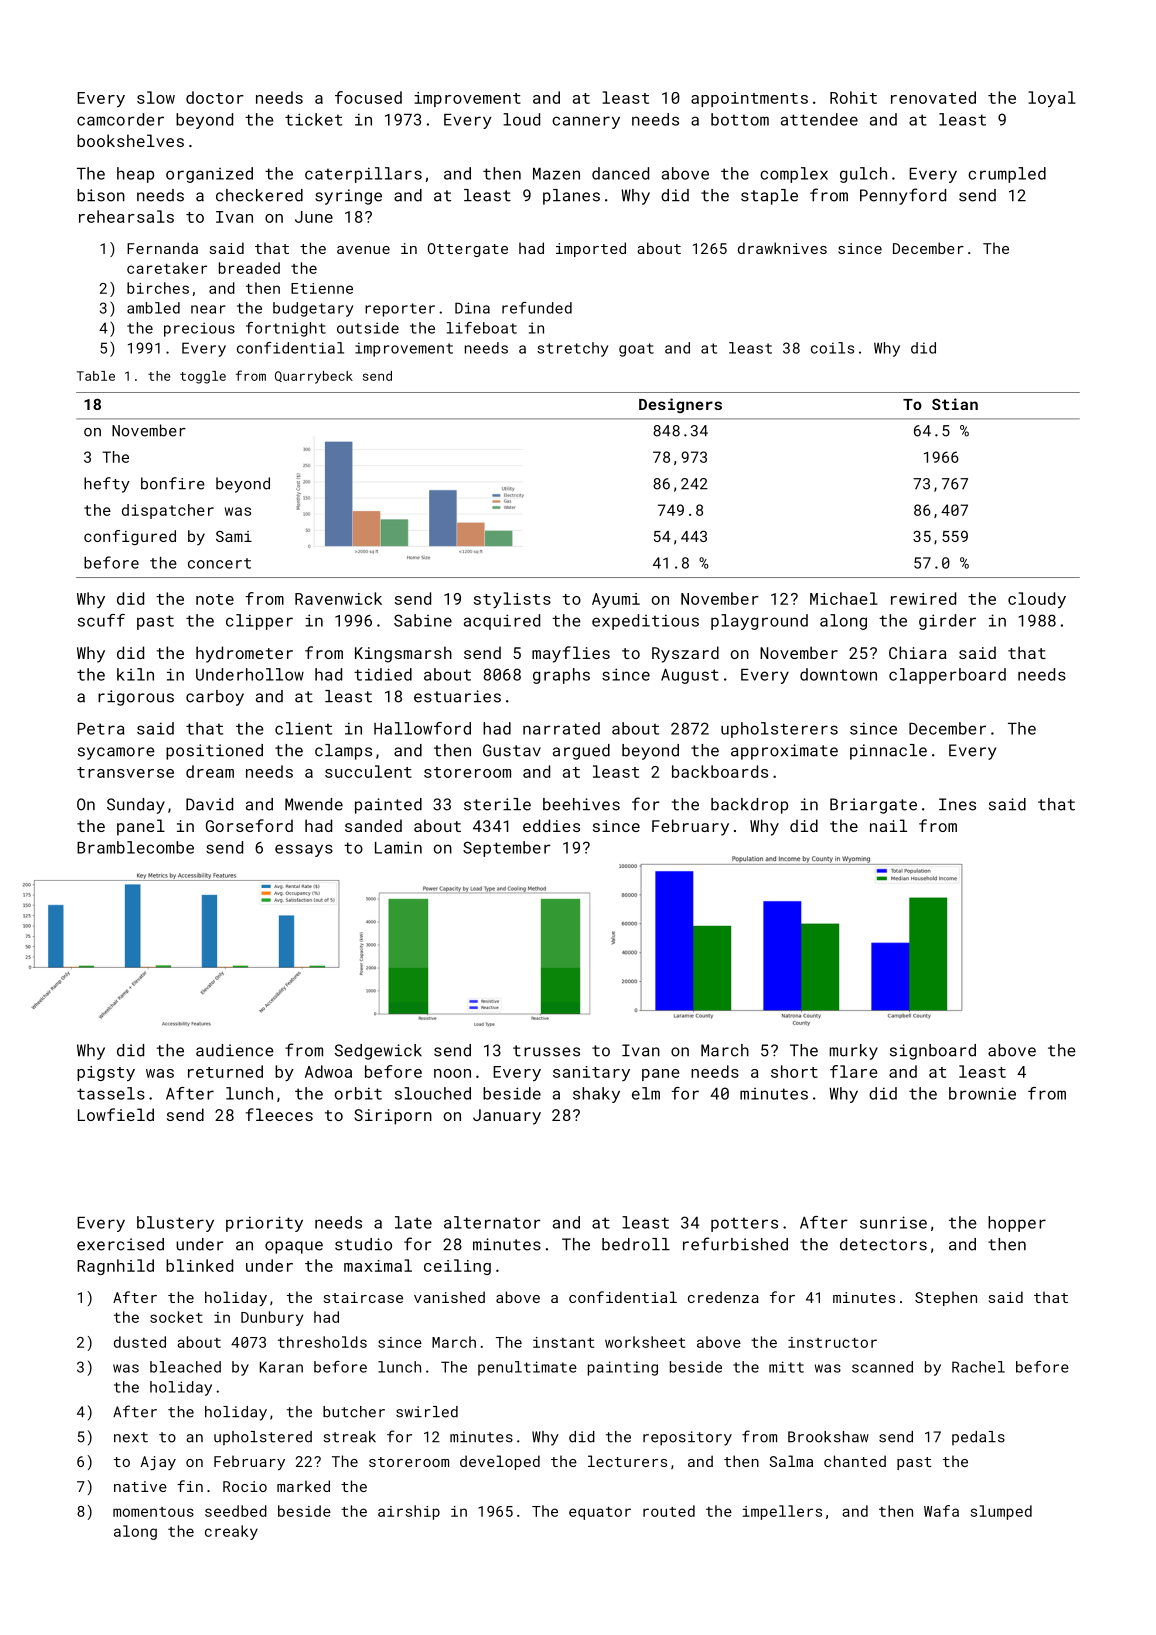 This image has width=1156, height=1635. What do you see at coordinates (1017, 1224) in the image?
I see `hopper` at bounding box center [1017, 1224].
